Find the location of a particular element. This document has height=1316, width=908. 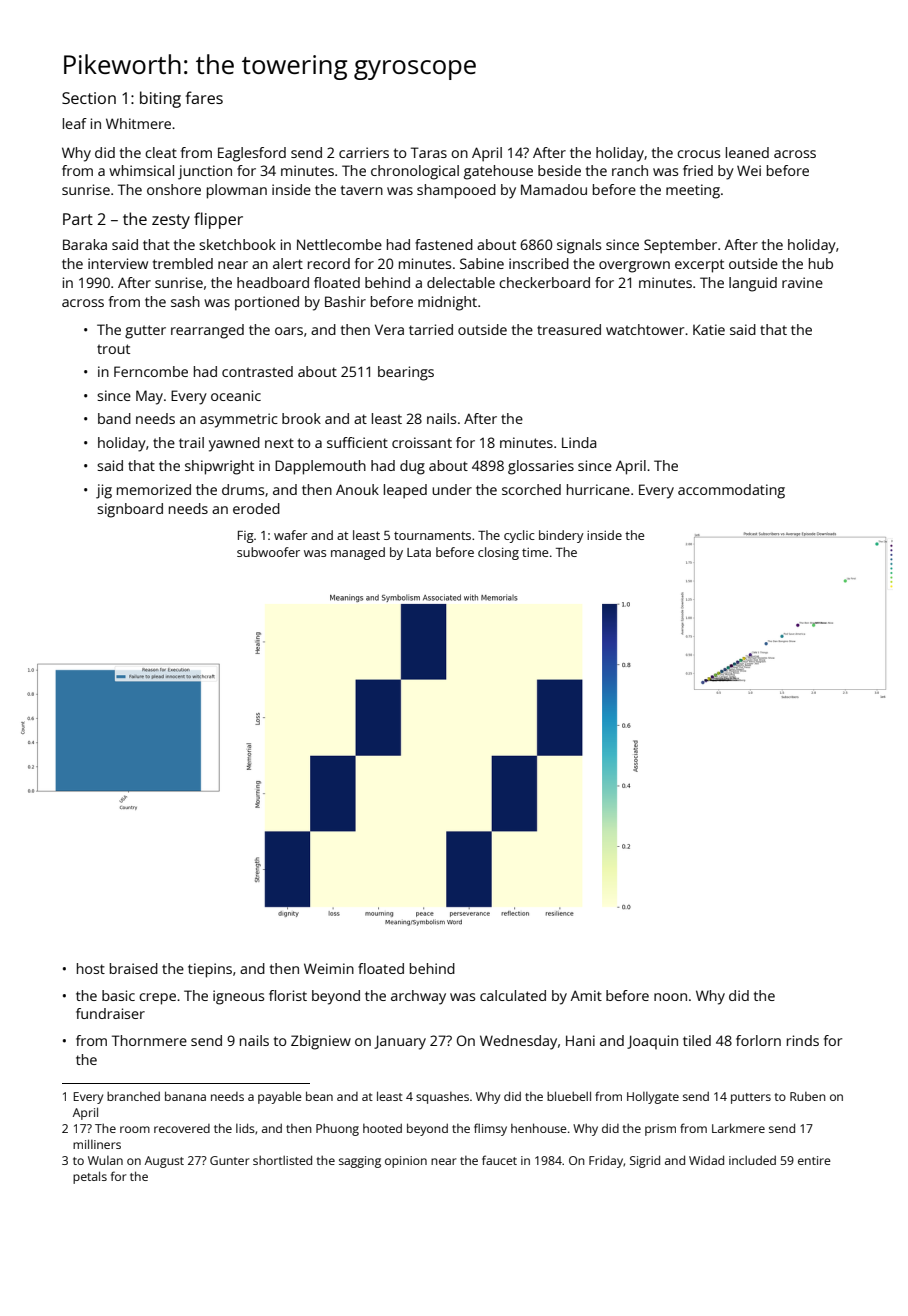

record is located at coordinates (329, 263).
